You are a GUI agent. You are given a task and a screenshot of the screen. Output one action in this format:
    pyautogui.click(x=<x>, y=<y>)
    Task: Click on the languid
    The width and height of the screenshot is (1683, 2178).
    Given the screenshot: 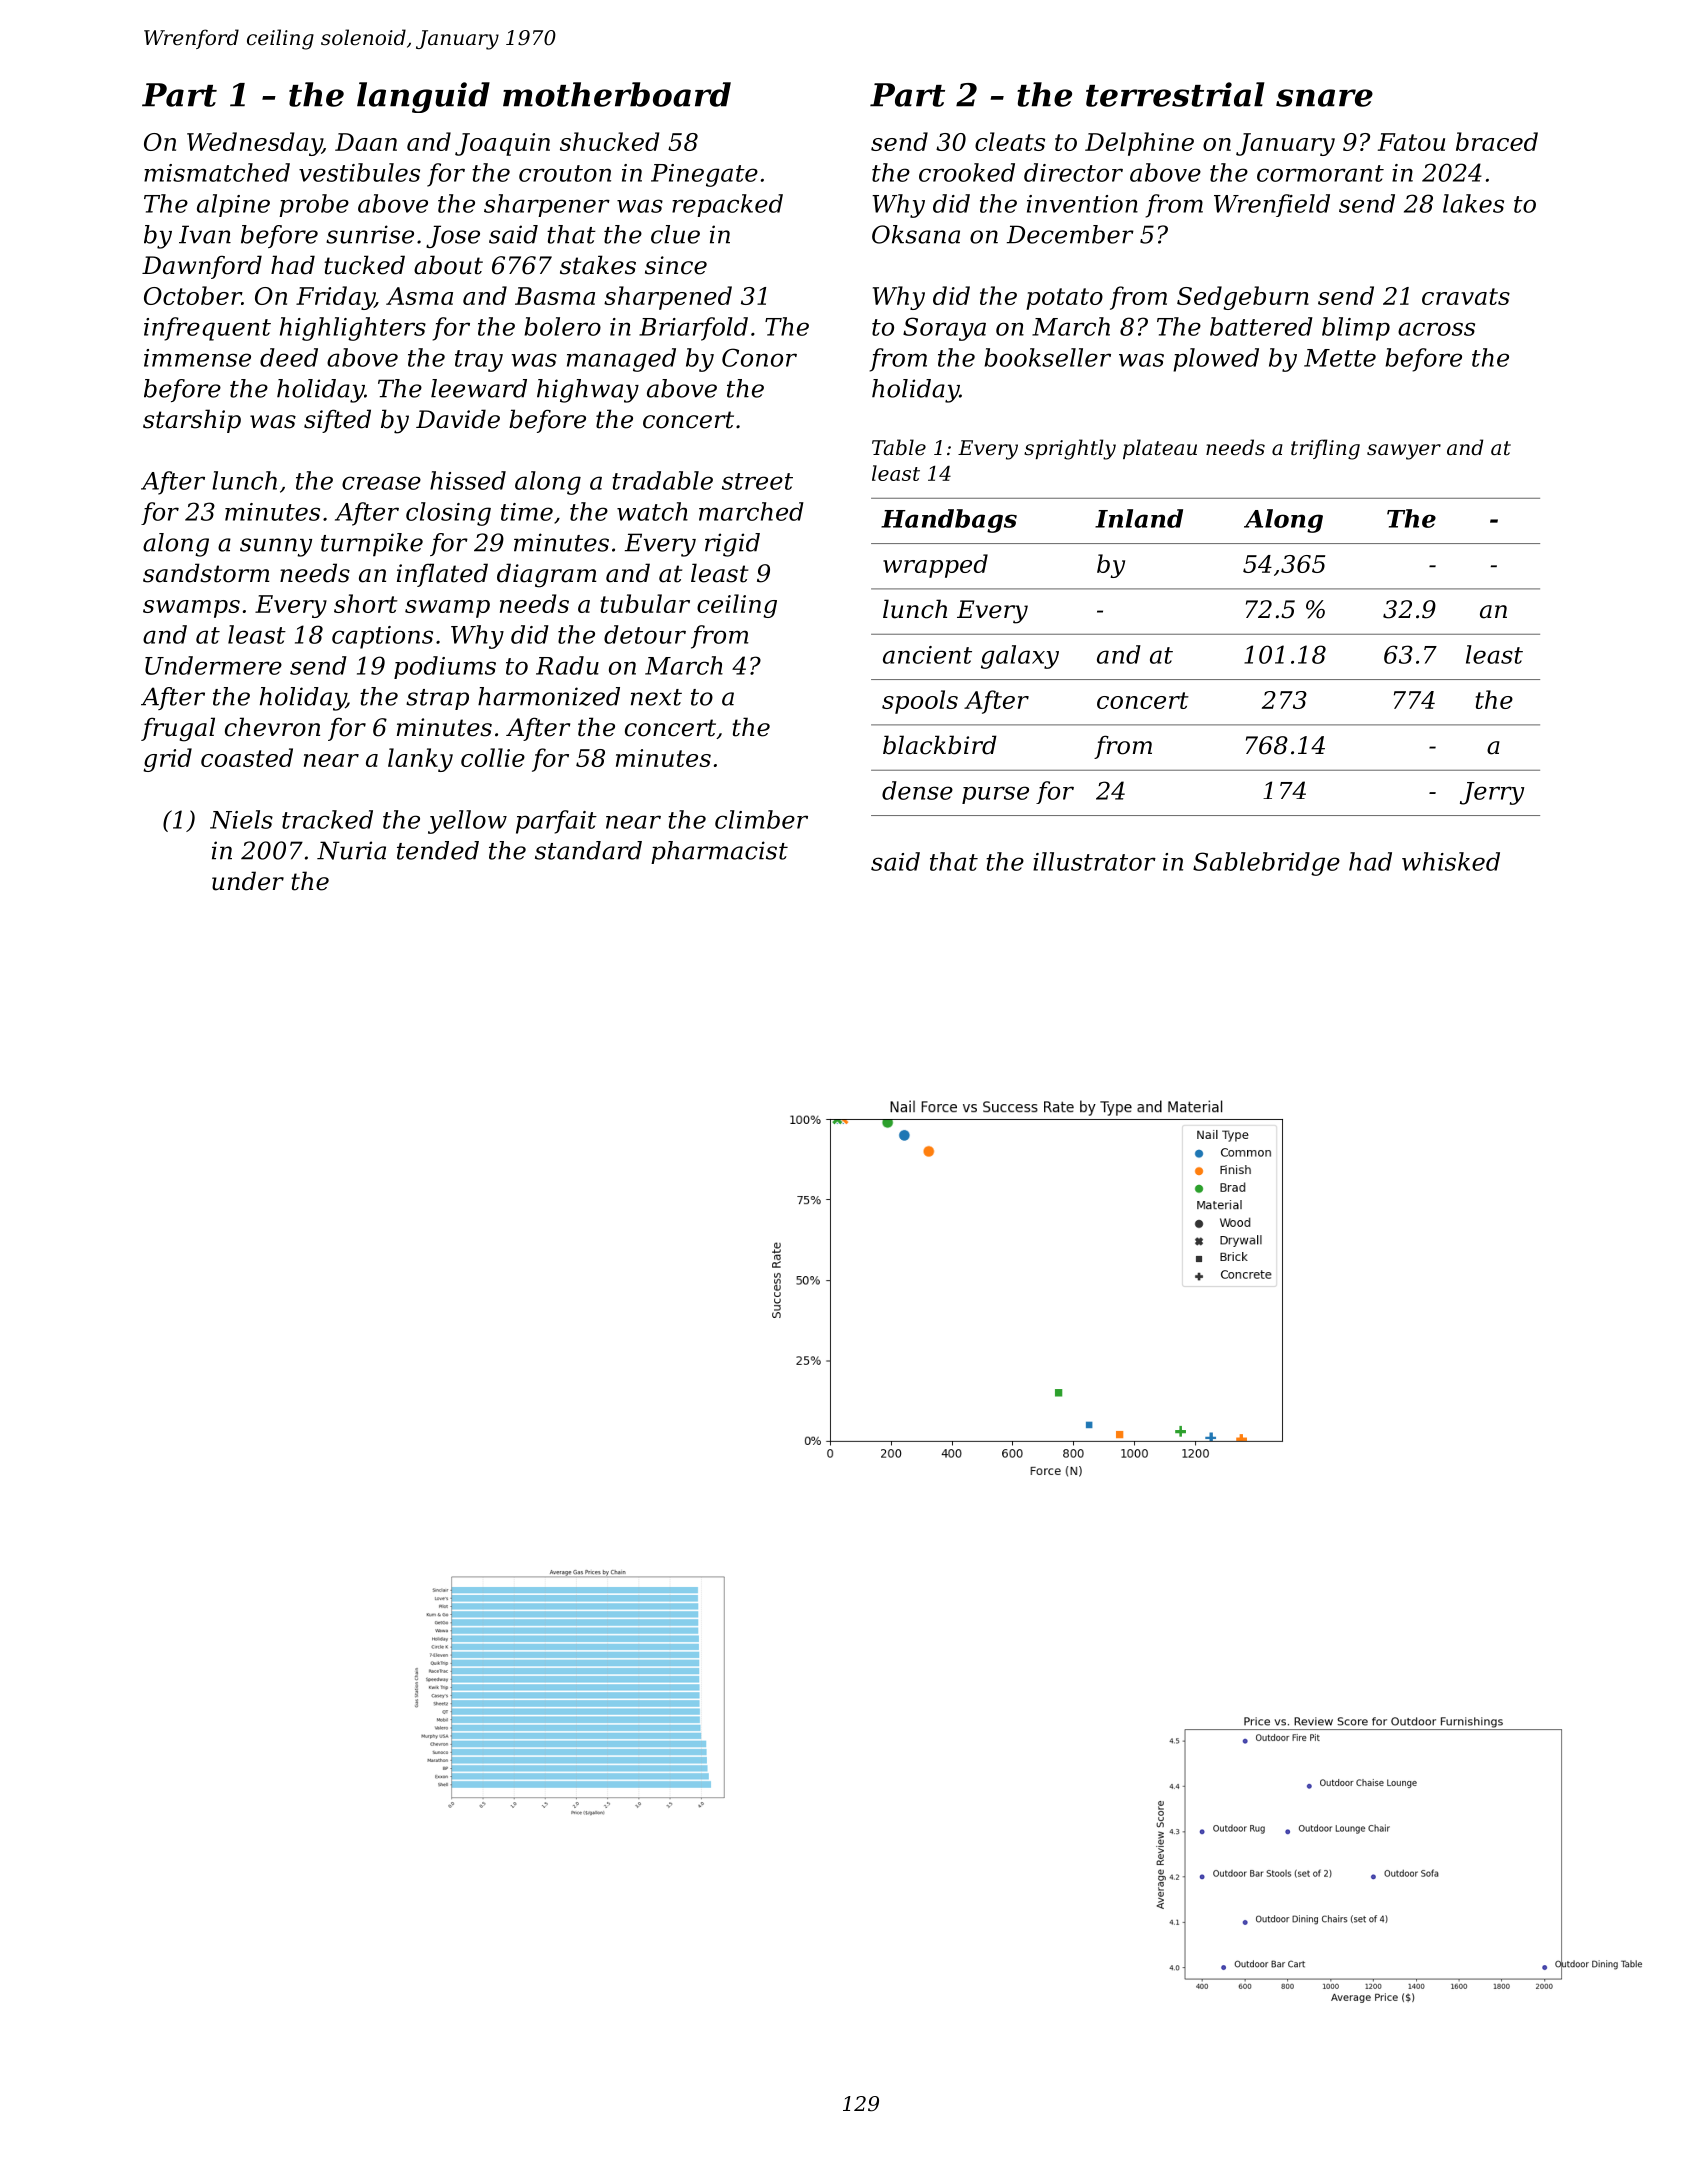 What is the action you would take?
    pyautogui.click(x=423, y=97)
